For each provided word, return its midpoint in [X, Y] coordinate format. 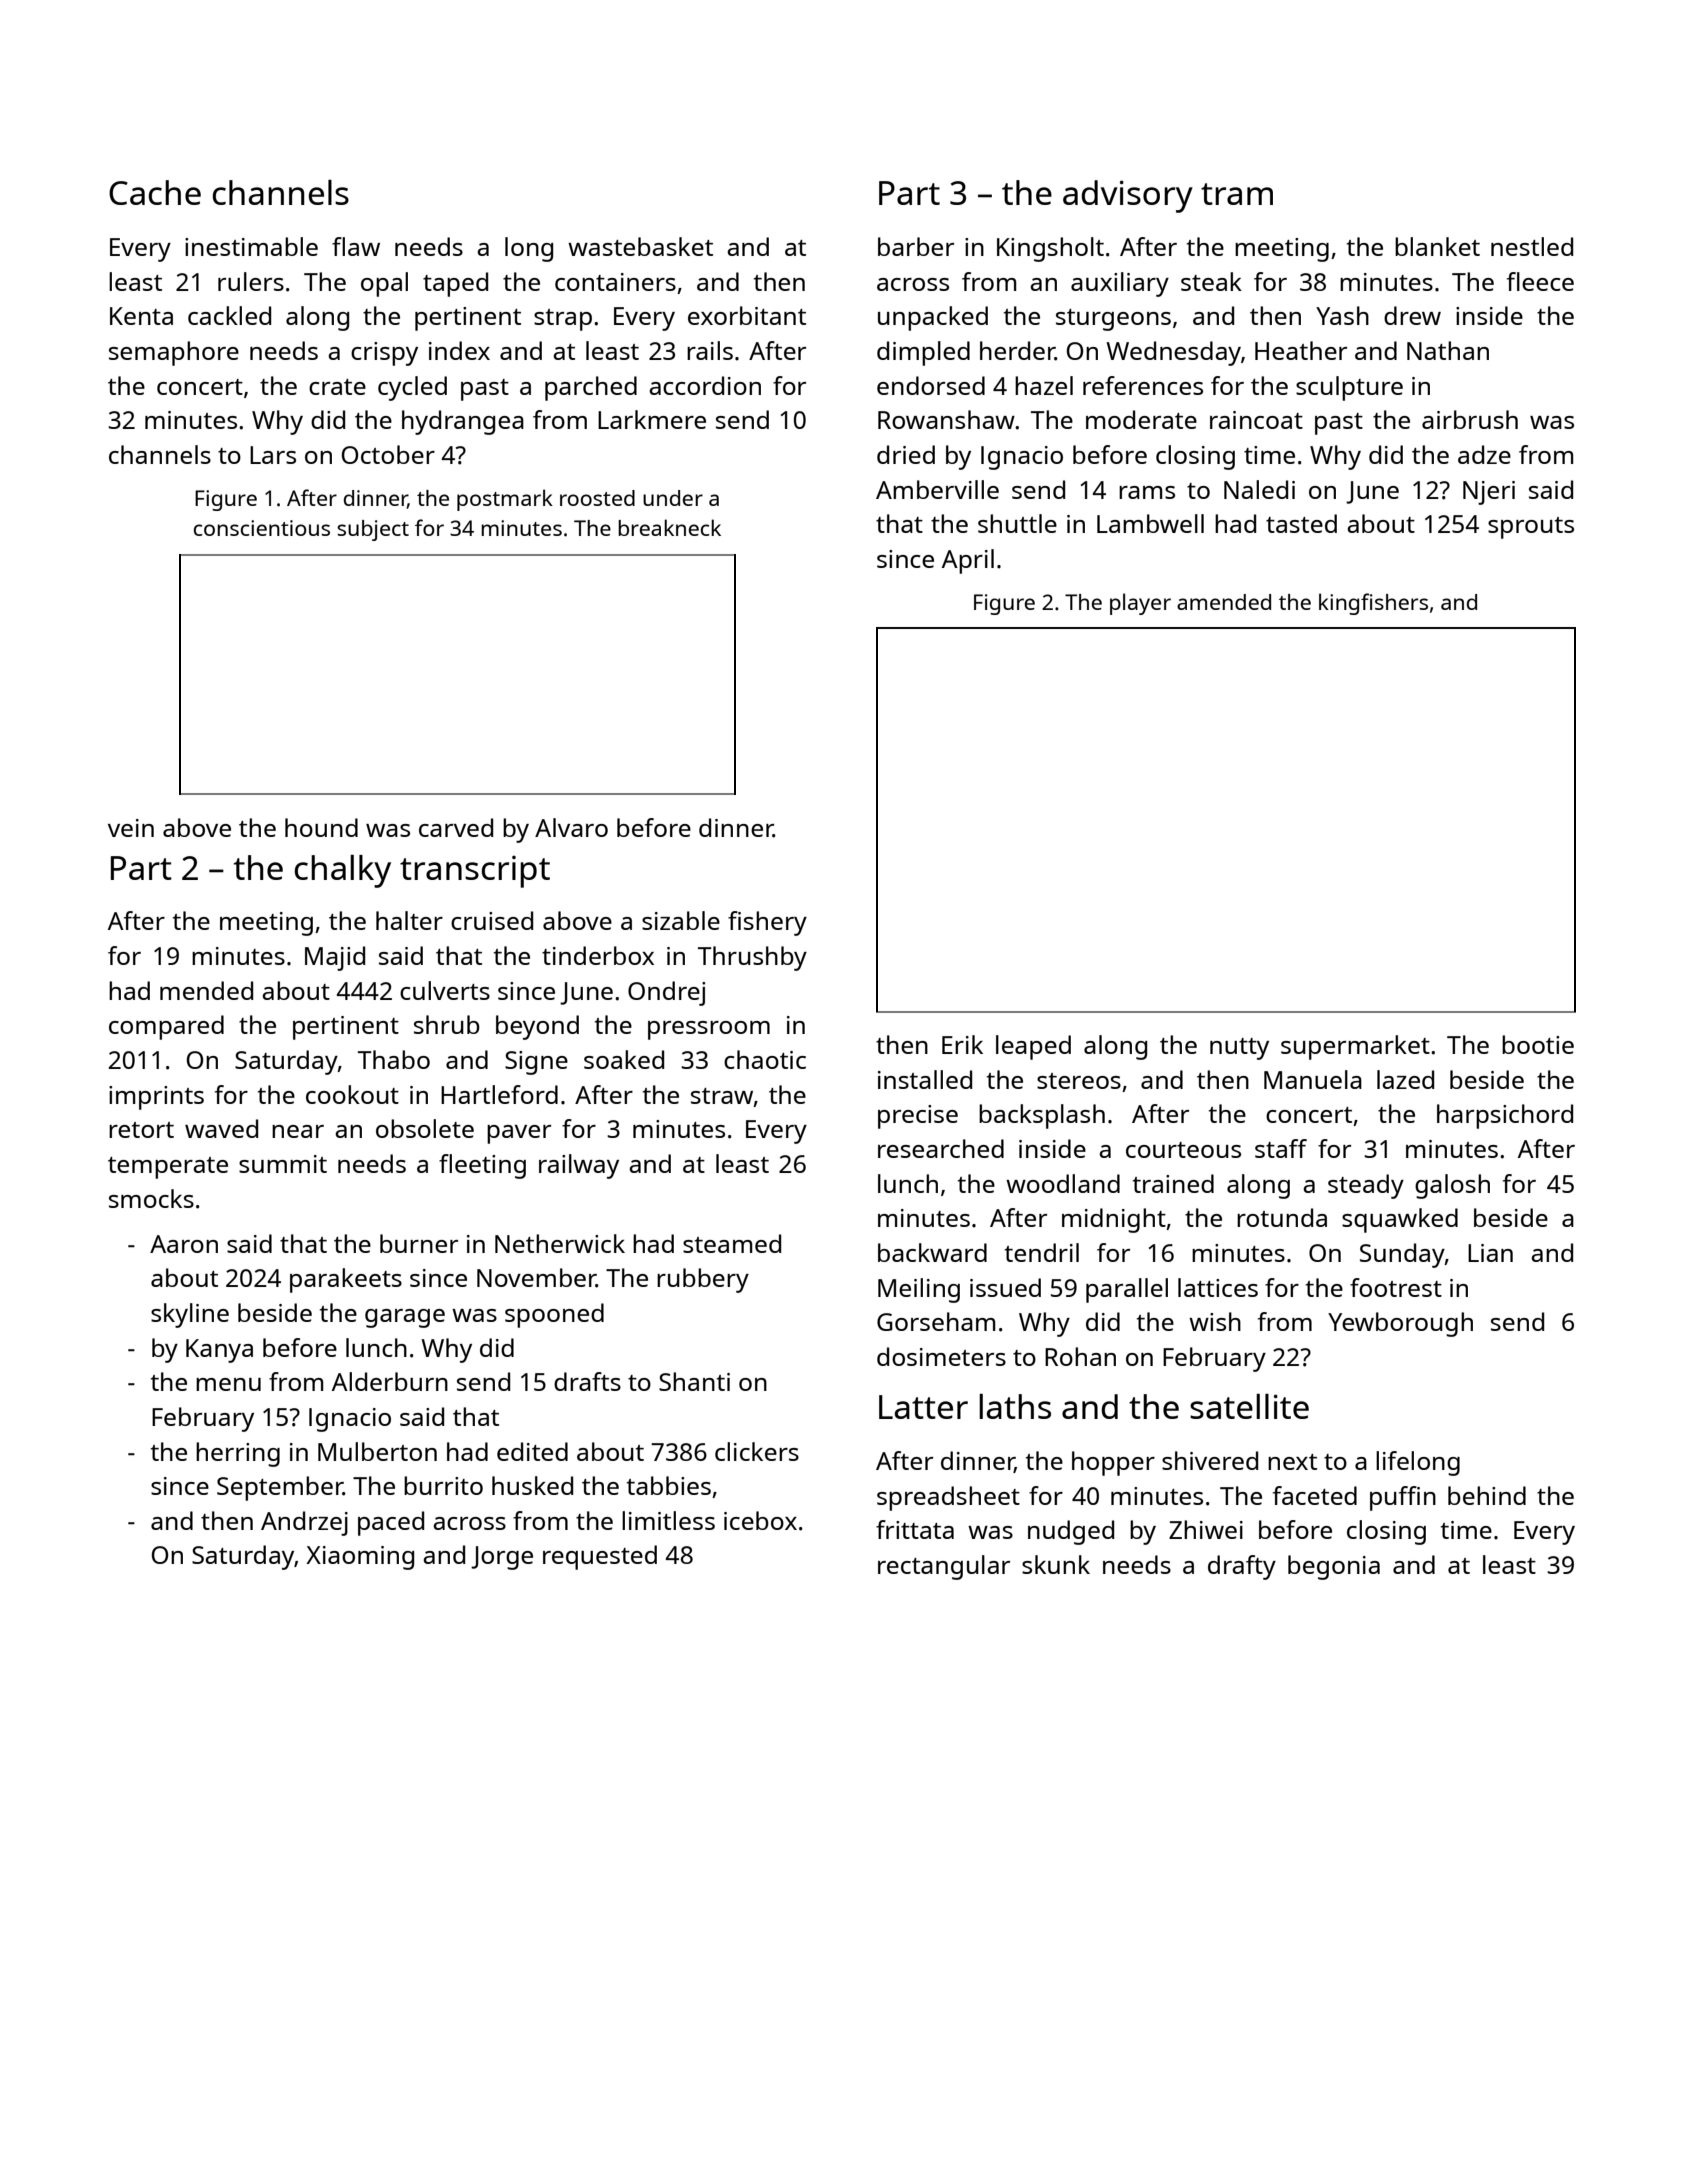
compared [166, 1027]
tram [1237, 194]
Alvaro [571, 827]
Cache [155, 192]
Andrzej [304, 1523]
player [1140, 604]
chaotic [765, 1059]
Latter [923, 1407]
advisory [1128, 196]
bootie [1538, 1044]
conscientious [262, 528]
